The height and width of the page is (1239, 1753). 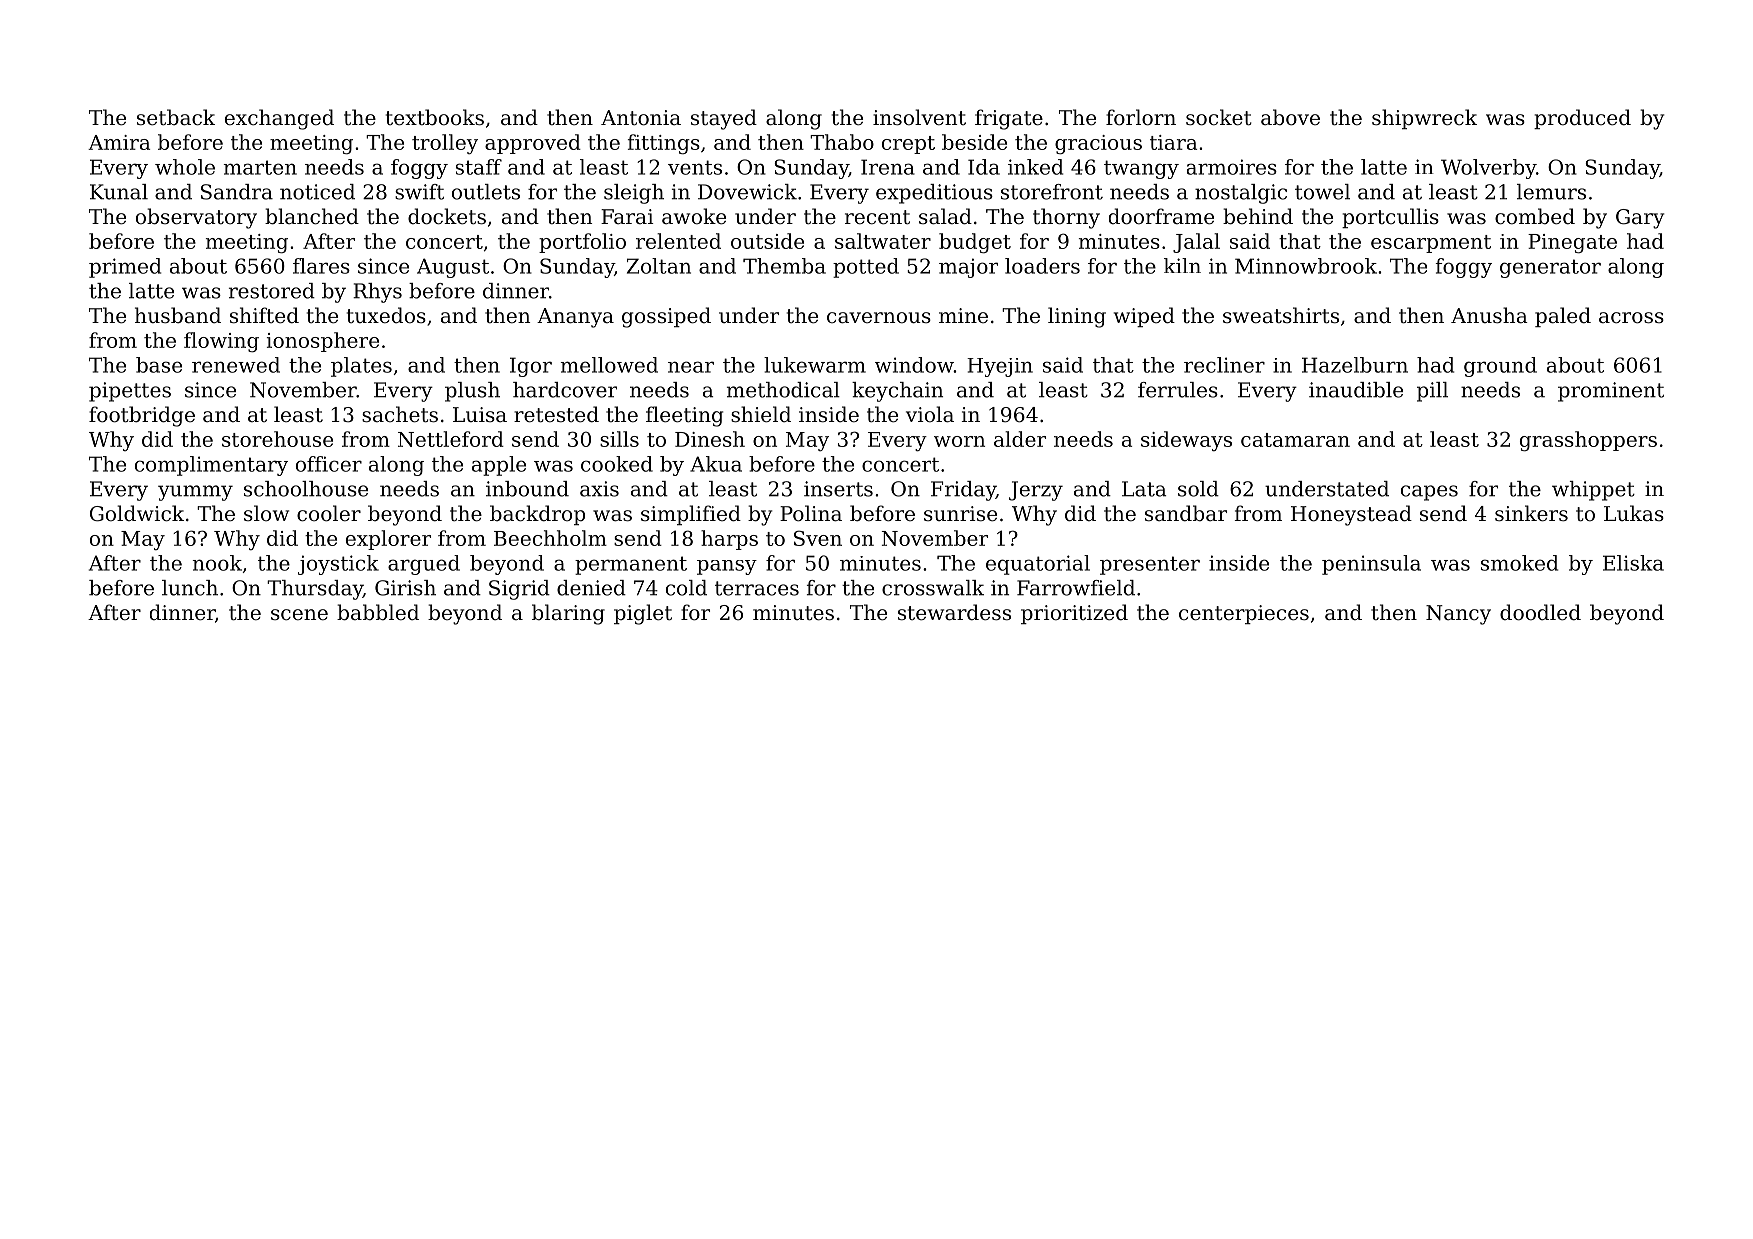 I want to click on marten, so click(x=260, y=167).
